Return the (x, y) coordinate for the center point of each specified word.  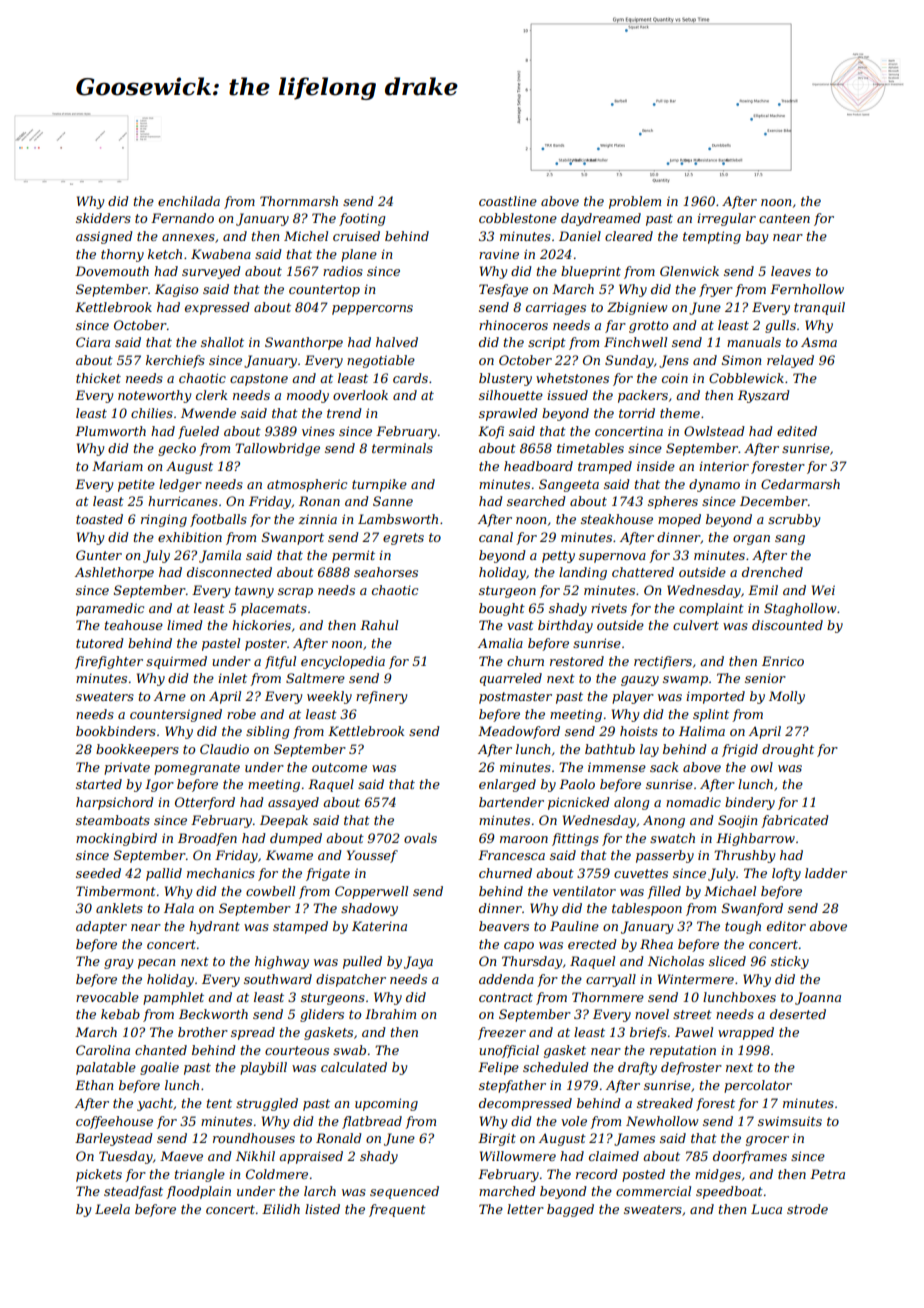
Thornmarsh (299, 201)
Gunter (99, 555)
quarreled (511, 679)
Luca (766, 1209)
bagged (570, 1210)
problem (635, 202)
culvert (696, 625)
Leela (112, 1209)
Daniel (580, 236)
